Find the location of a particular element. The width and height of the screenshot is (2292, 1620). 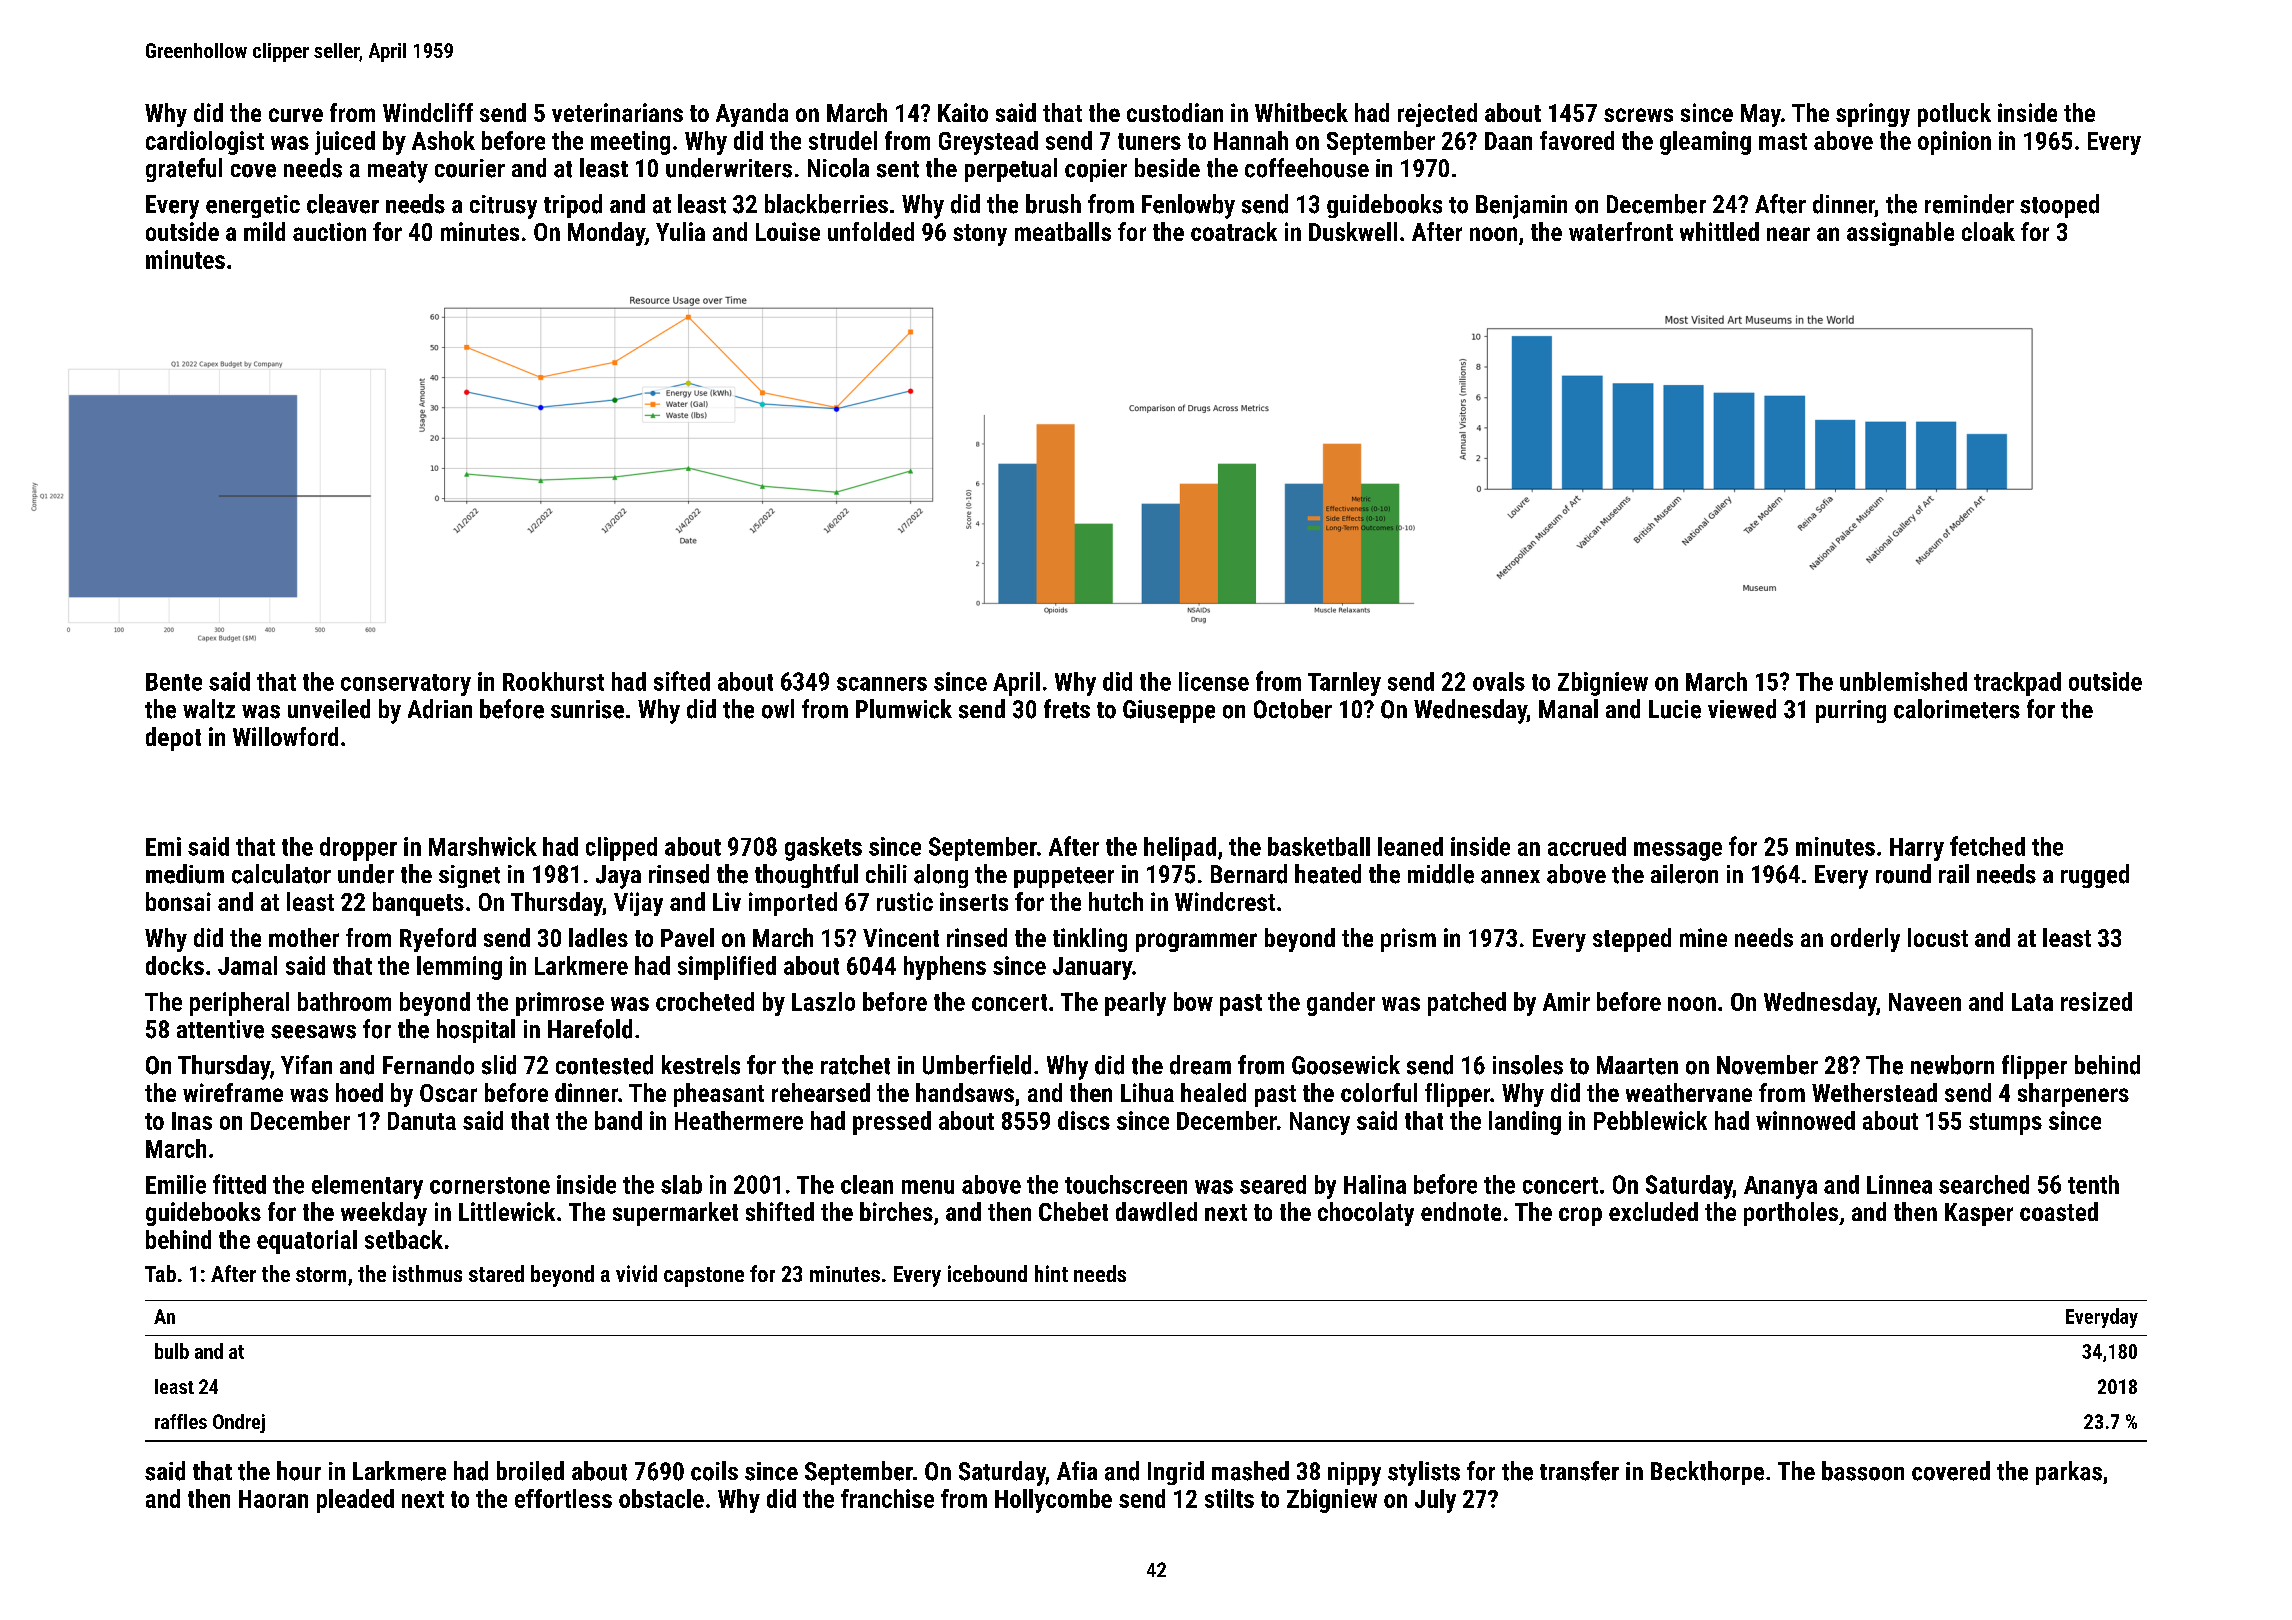

viewed is located at coordinates (1742, 709).
